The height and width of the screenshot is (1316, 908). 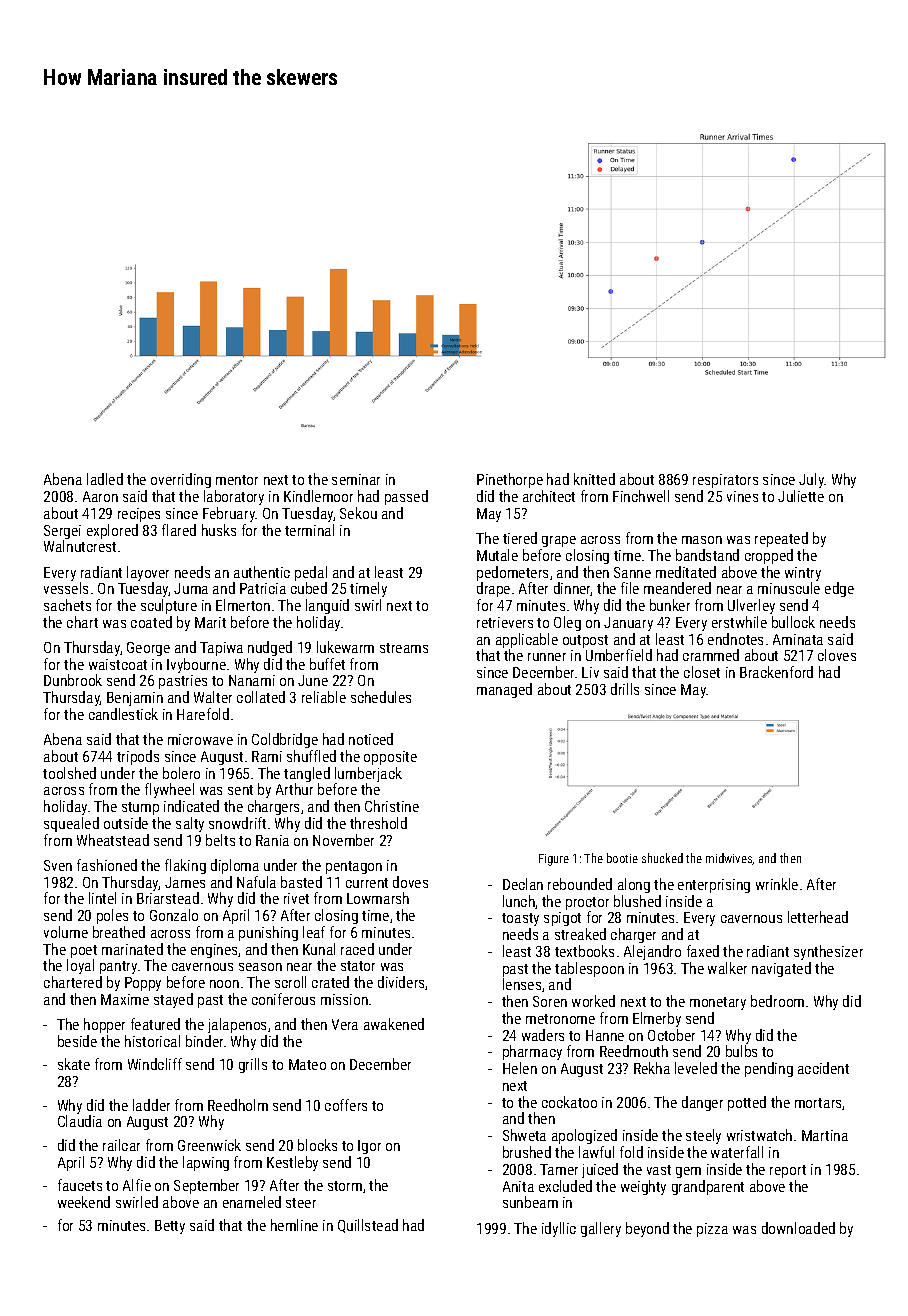 I want to click on Quillstead, so click(x=368, y=1226).
